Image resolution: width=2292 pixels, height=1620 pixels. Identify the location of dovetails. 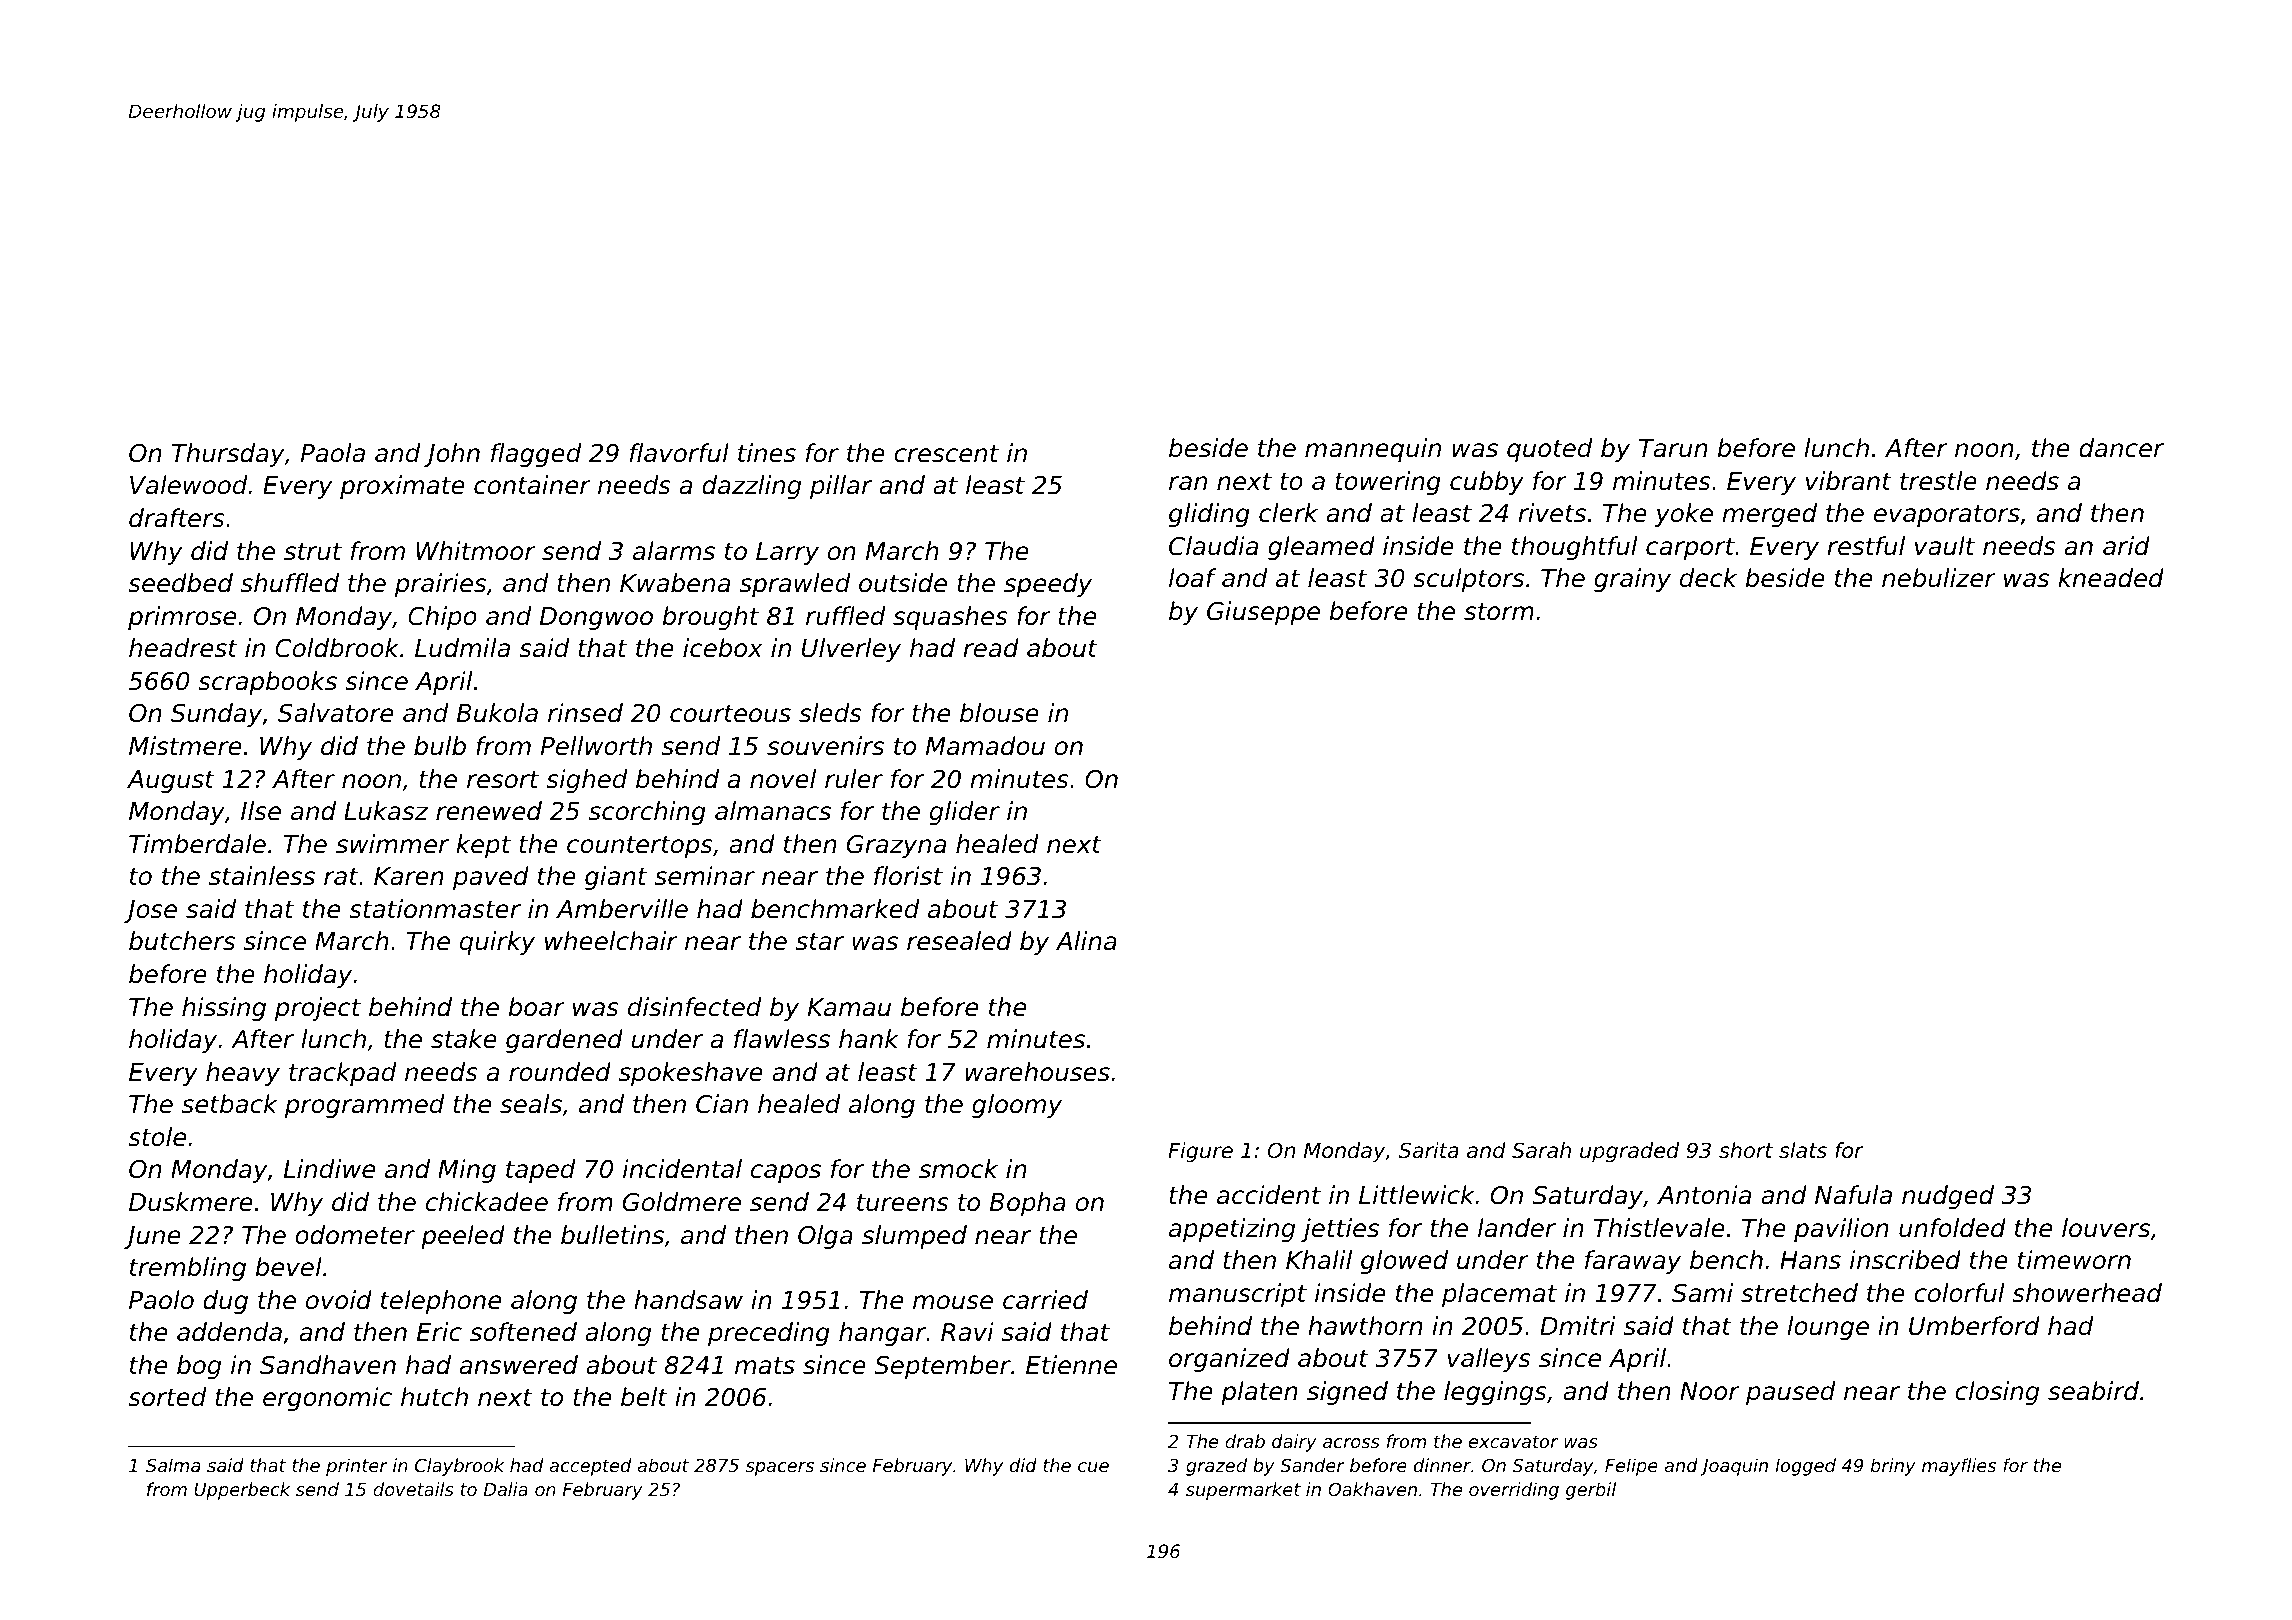
(413, 1489).
